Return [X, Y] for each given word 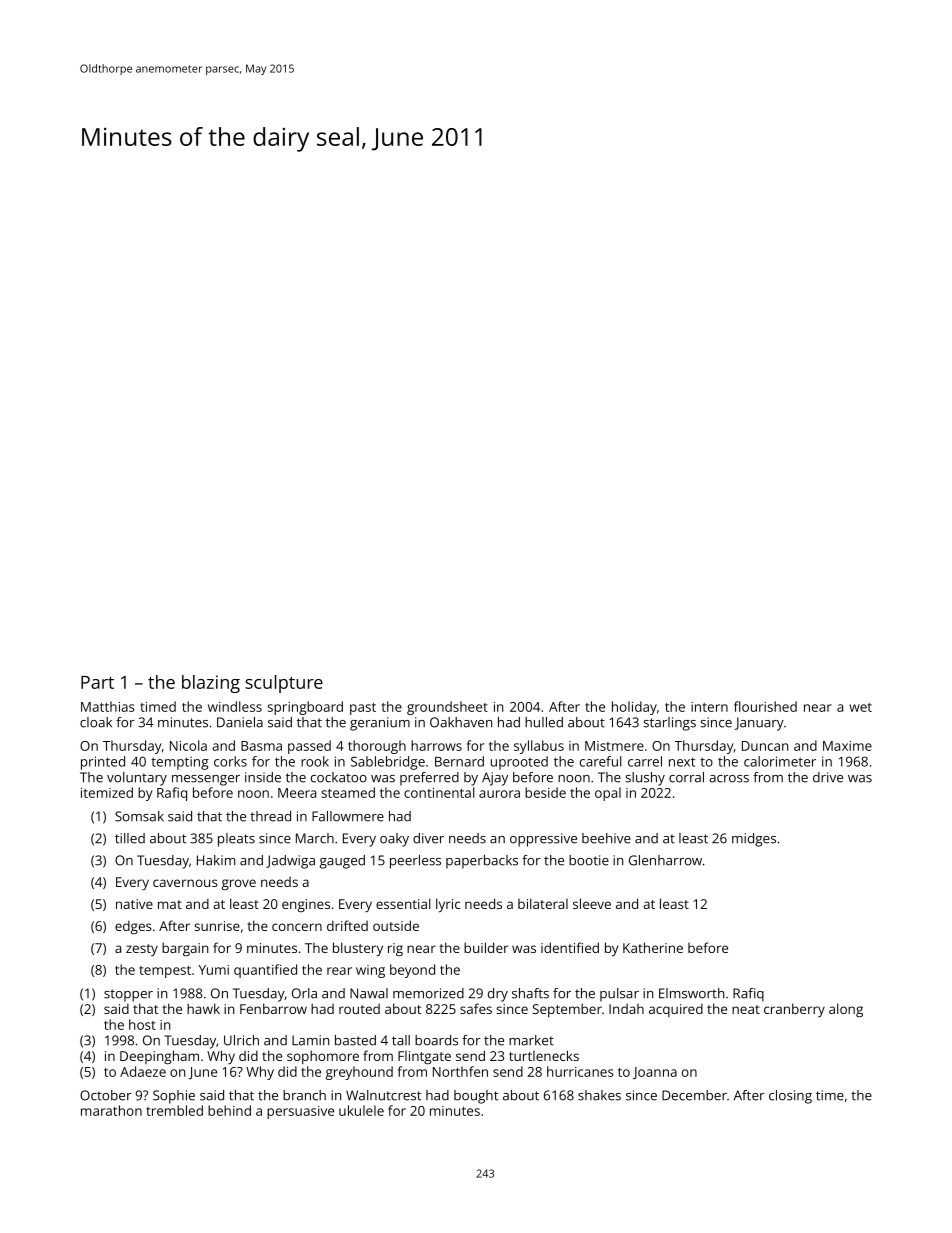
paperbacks [482, 862]
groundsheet [447, 708]
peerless [415, 862]
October [106, 1095]
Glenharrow [665, 860]
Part [97, 682]
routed [359, 1009]
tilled [130, 838]
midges [754, 840]
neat [746, 1009]
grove [239, 884]
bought [476, 1097]
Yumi [214, 970]
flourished [765, 706]
